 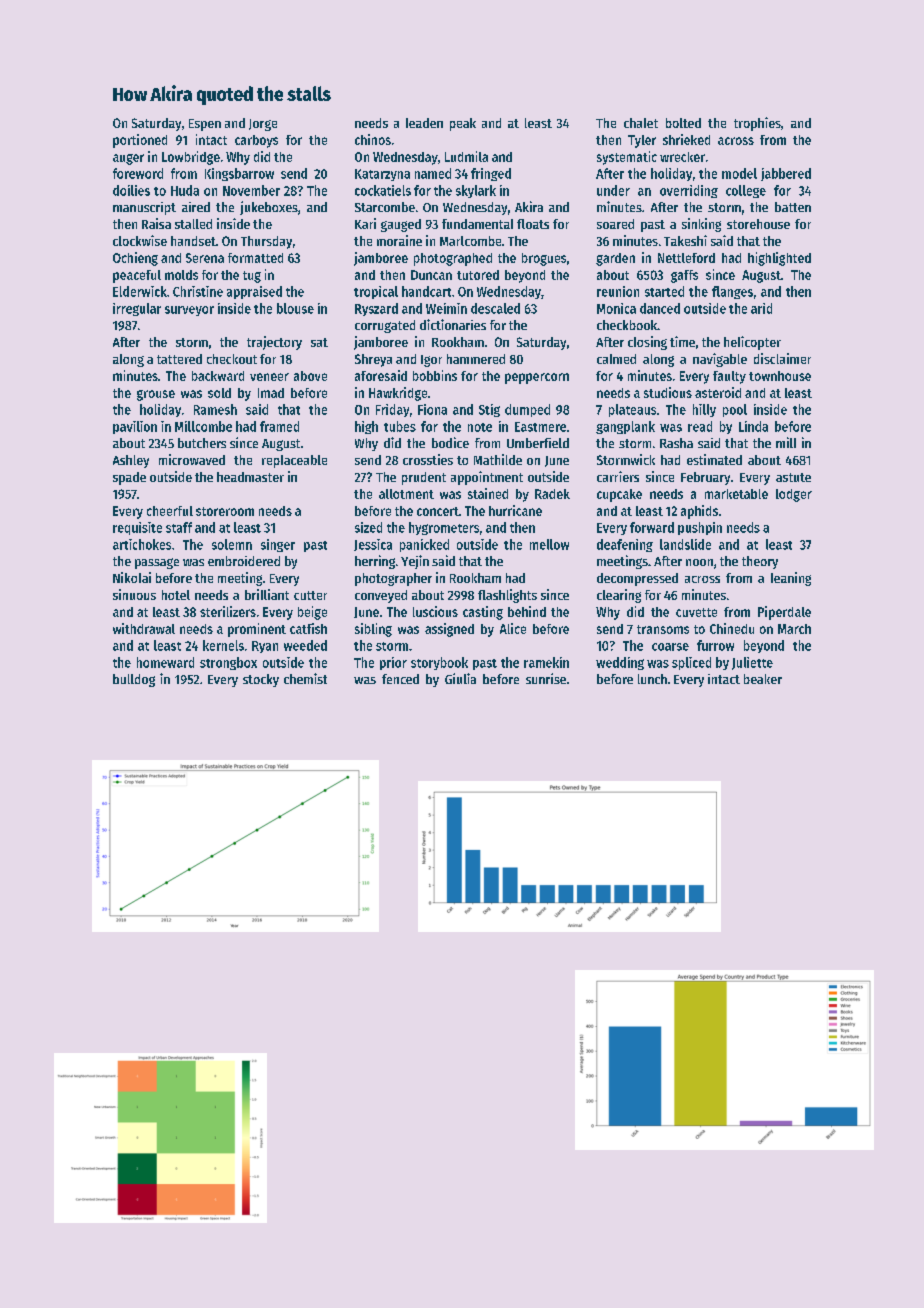 I want to click on Linda, so click(x=753, y=426).
